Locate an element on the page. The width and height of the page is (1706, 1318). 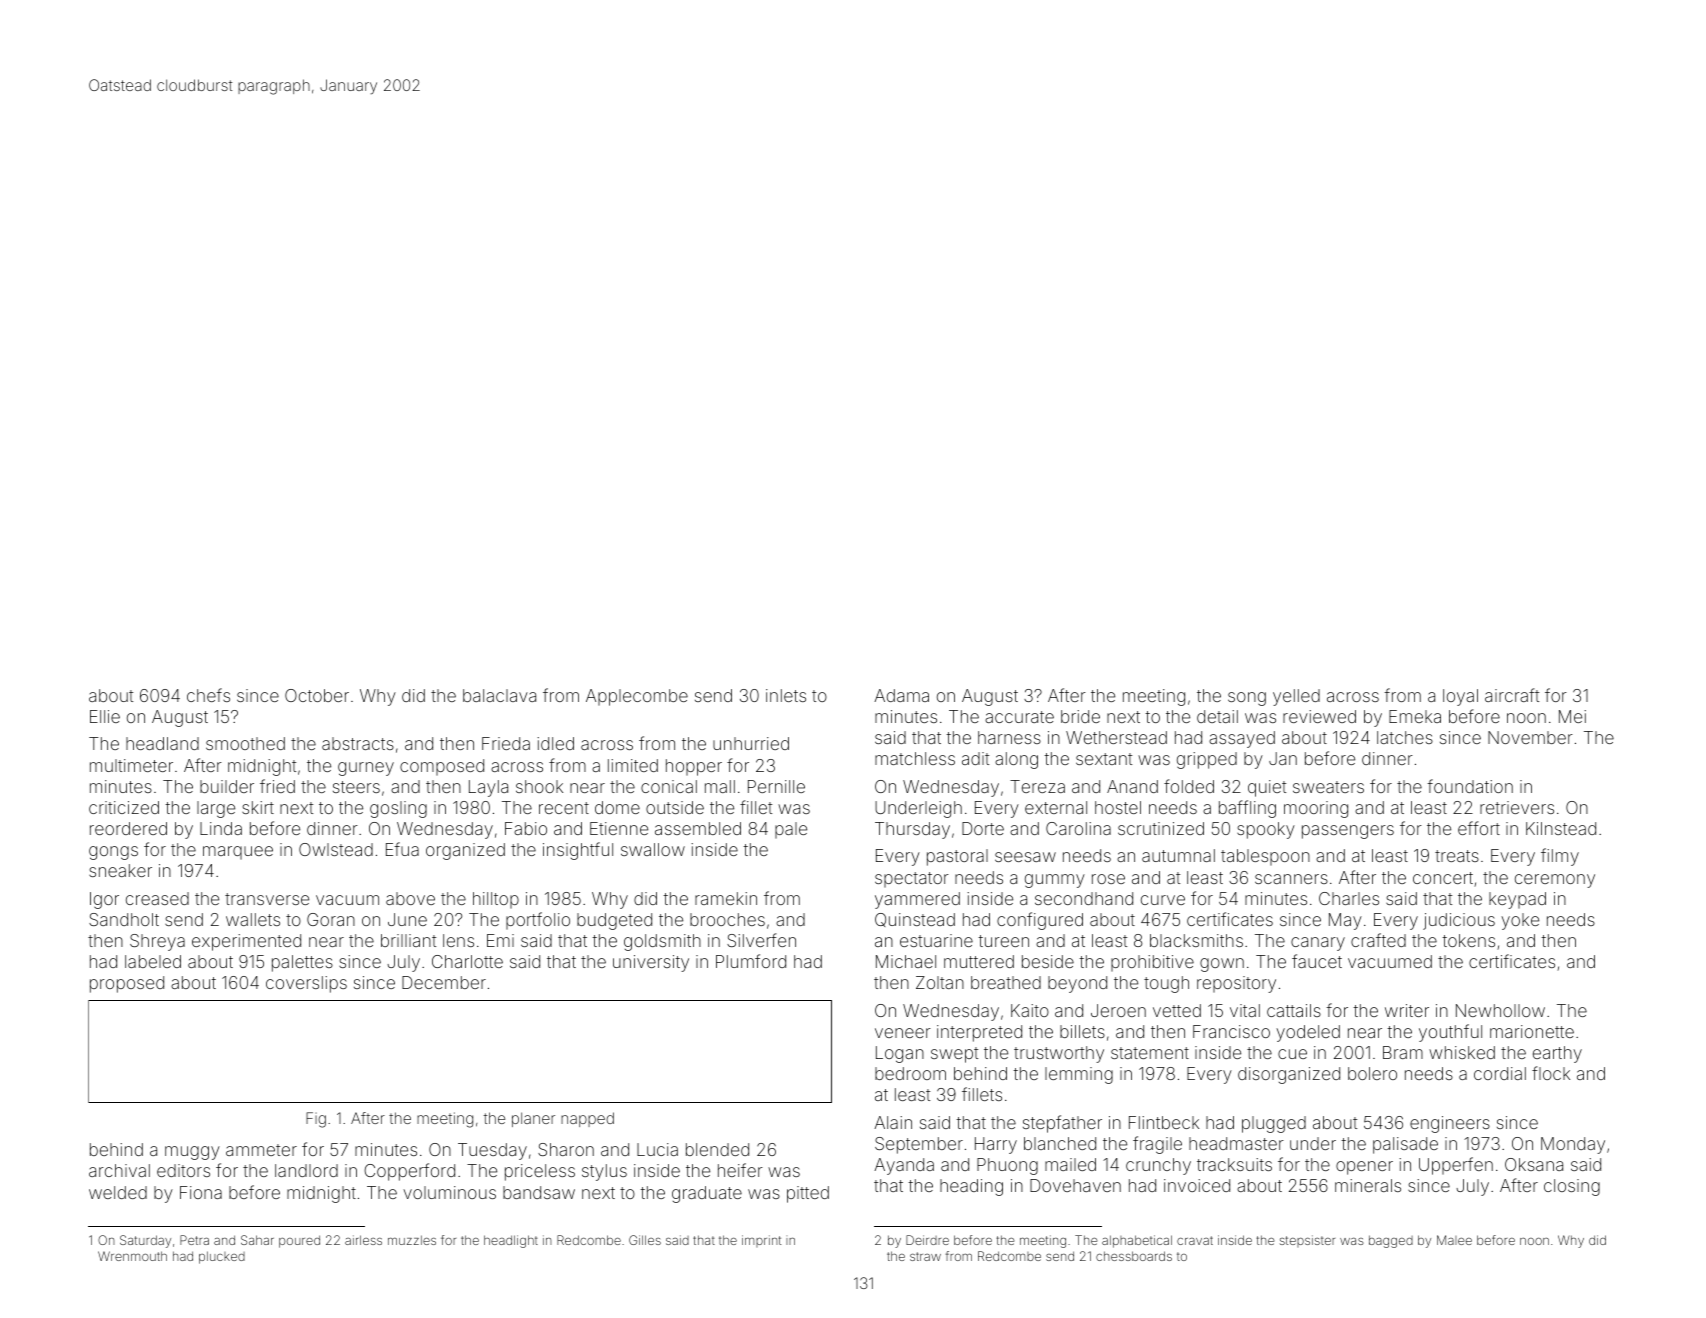
Adama is located at coordinates (901, 695).
